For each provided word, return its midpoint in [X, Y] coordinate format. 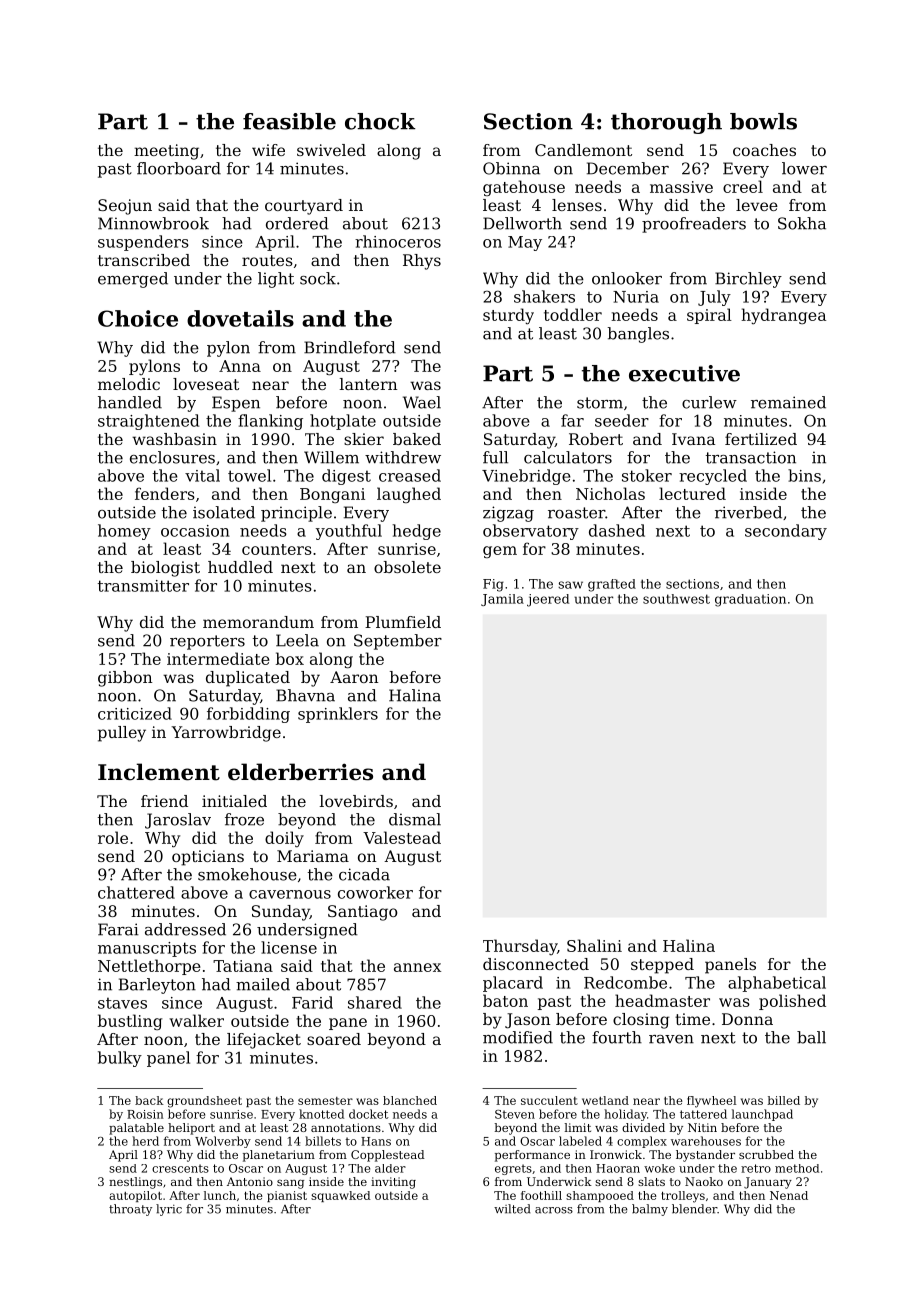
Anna [240, 366]
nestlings [135, 1183]
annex [417, 967]
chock [380, 121]
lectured [692, 493]
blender [694, 1209]
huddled [240, 567]
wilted [512, 1209]
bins [804, 475]
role [113, 837]
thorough [666, 123]
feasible [289, 121]
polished [792, 1002]
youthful [349, 532]
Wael [422, 402]
